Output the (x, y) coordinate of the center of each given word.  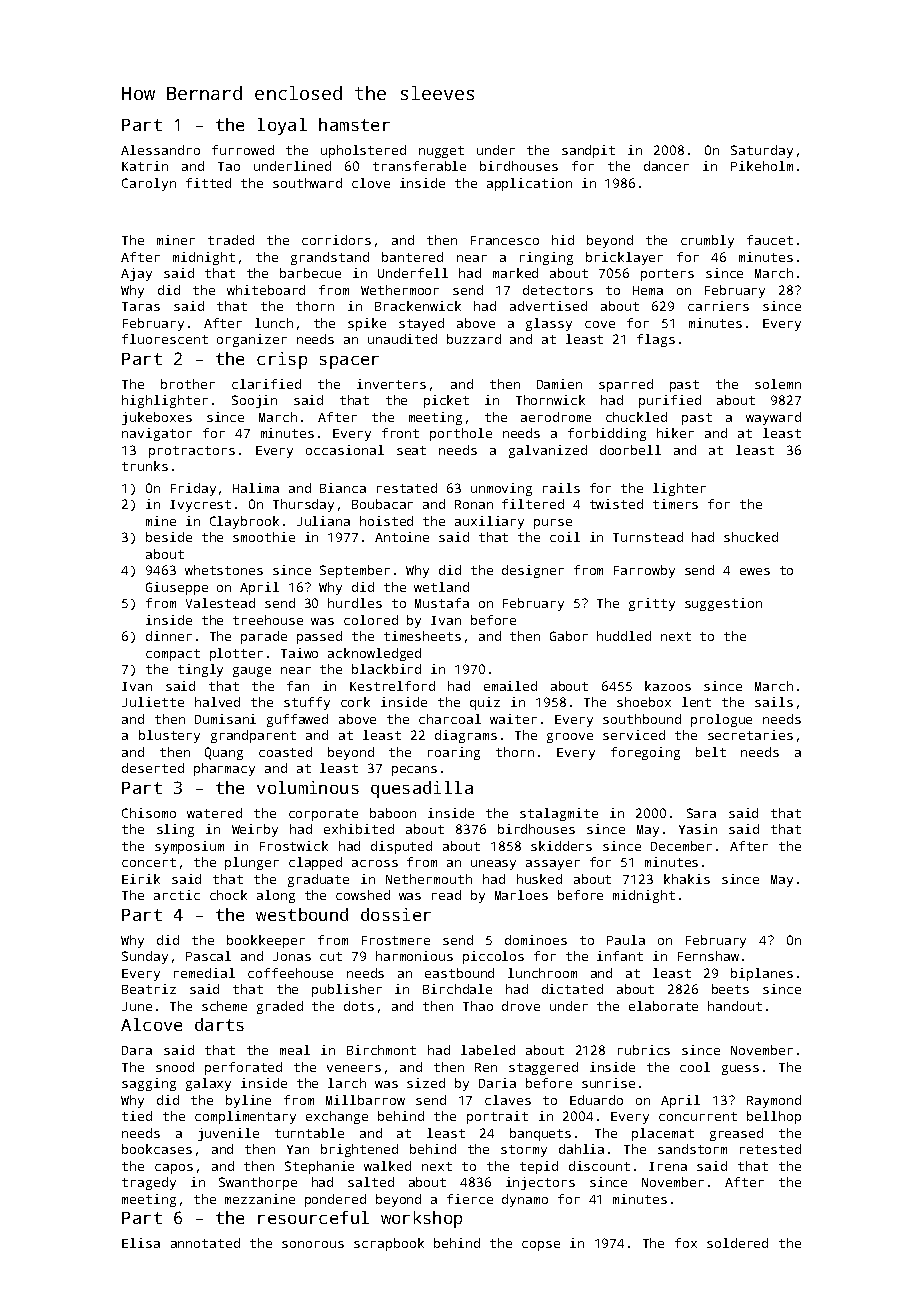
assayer (553, 865)
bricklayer (624, 258)
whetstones (224, 570)
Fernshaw (708, 956)
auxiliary (489, 522)
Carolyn (149, 184)
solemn (778, 384)
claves (508, 1100)
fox (686, 1243)
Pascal (208, 956)
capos (174, 1169)
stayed (421, 324)
